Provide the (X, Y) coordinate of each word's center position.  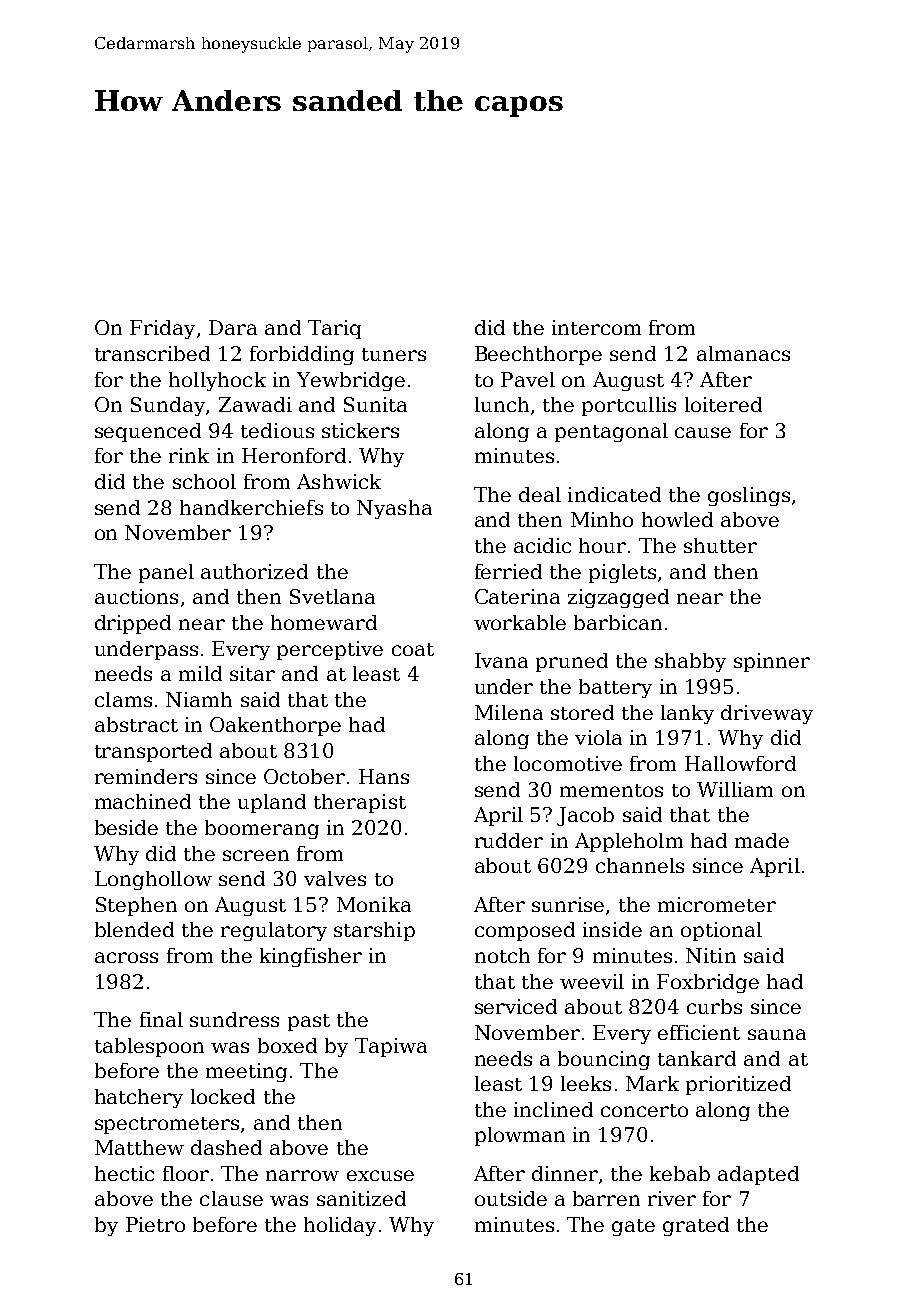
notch (502, 955)
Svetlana (332, 596)
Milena (509, 712)
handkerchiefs (251, 507)
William (735, 789)
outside (511, 1198)
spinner (772, 662)
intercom (596, 327)
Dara (233, 327)
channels (640, 865)
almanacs (743, 353)
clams (123, 699)
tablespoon (149, 1047)
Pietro (155, 1224)
